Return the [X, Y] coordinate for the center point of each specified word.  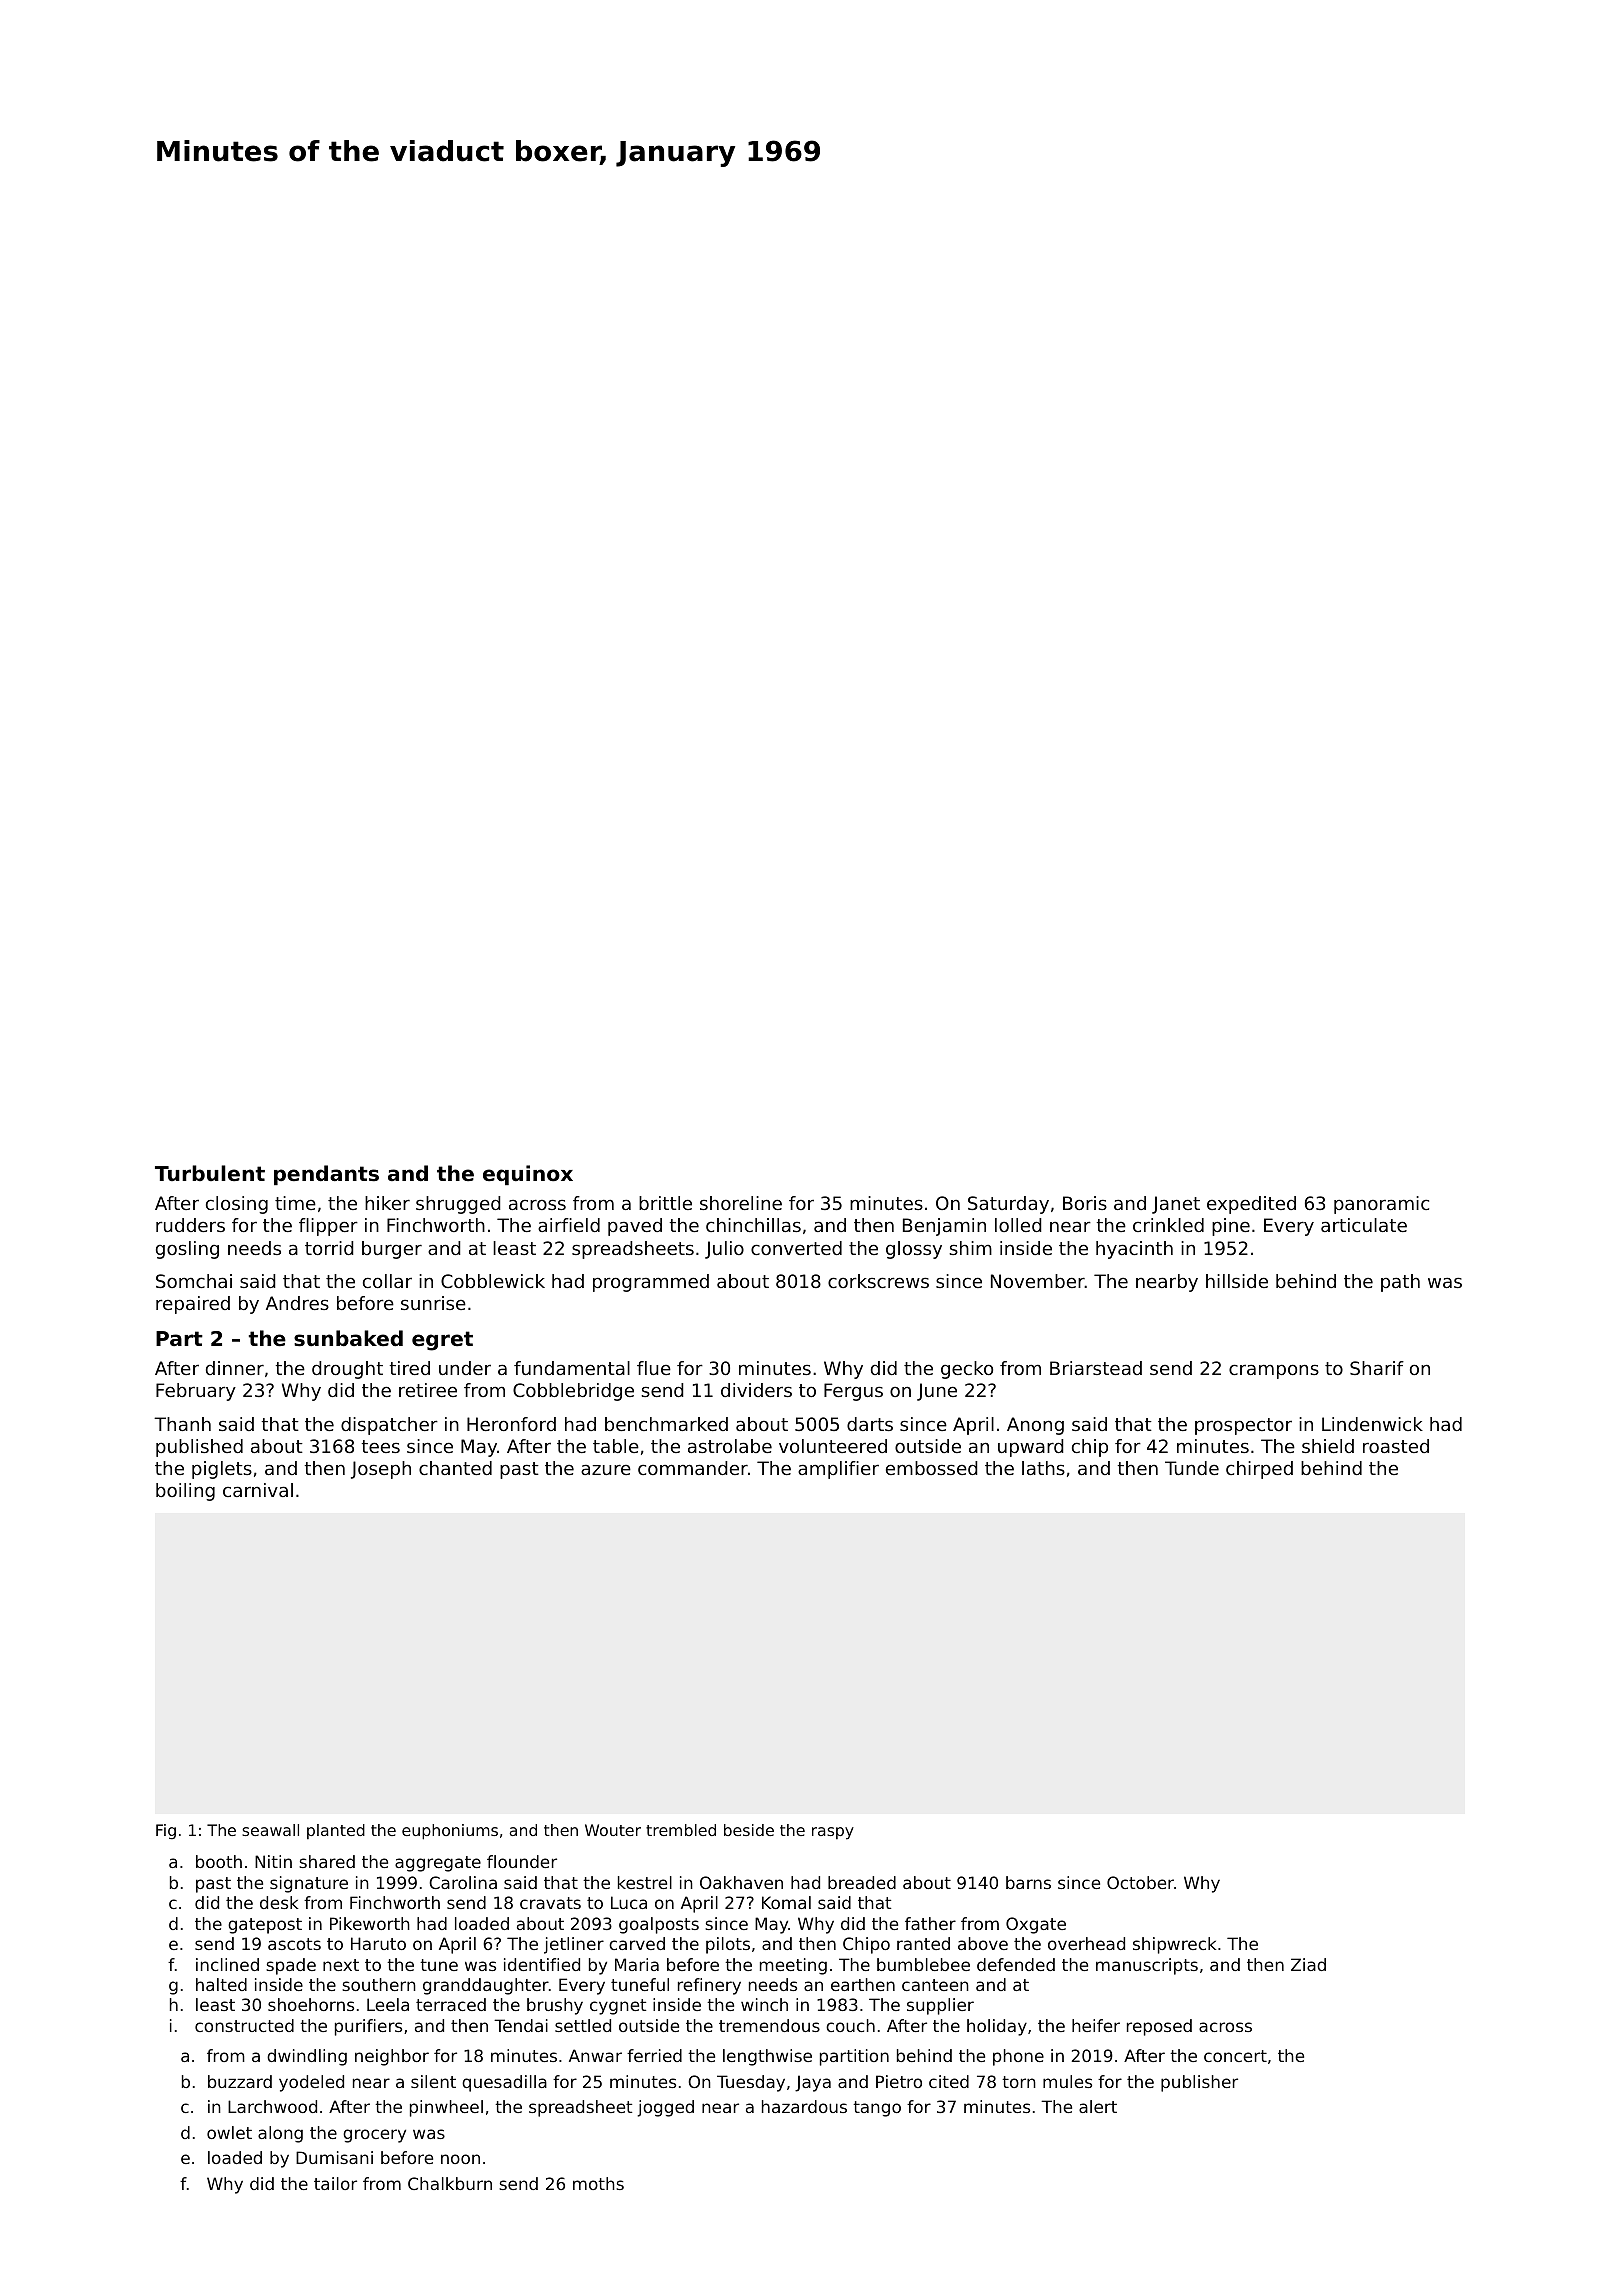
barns [1028, 1882]
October [1140, 1882]
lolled [1018, 1225]
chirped [1259, 1470]
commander [693, 1468]
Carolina [463, 1882]
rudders [190, 1225]
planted [336, 1831]
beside [749, 1830]
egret [442, 1341]
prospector [1243, 1426]
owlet [229, 2132]
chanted [455, 1468]
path [1400, 1283]
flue [654, 1368]
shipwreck [1175, 1945]
